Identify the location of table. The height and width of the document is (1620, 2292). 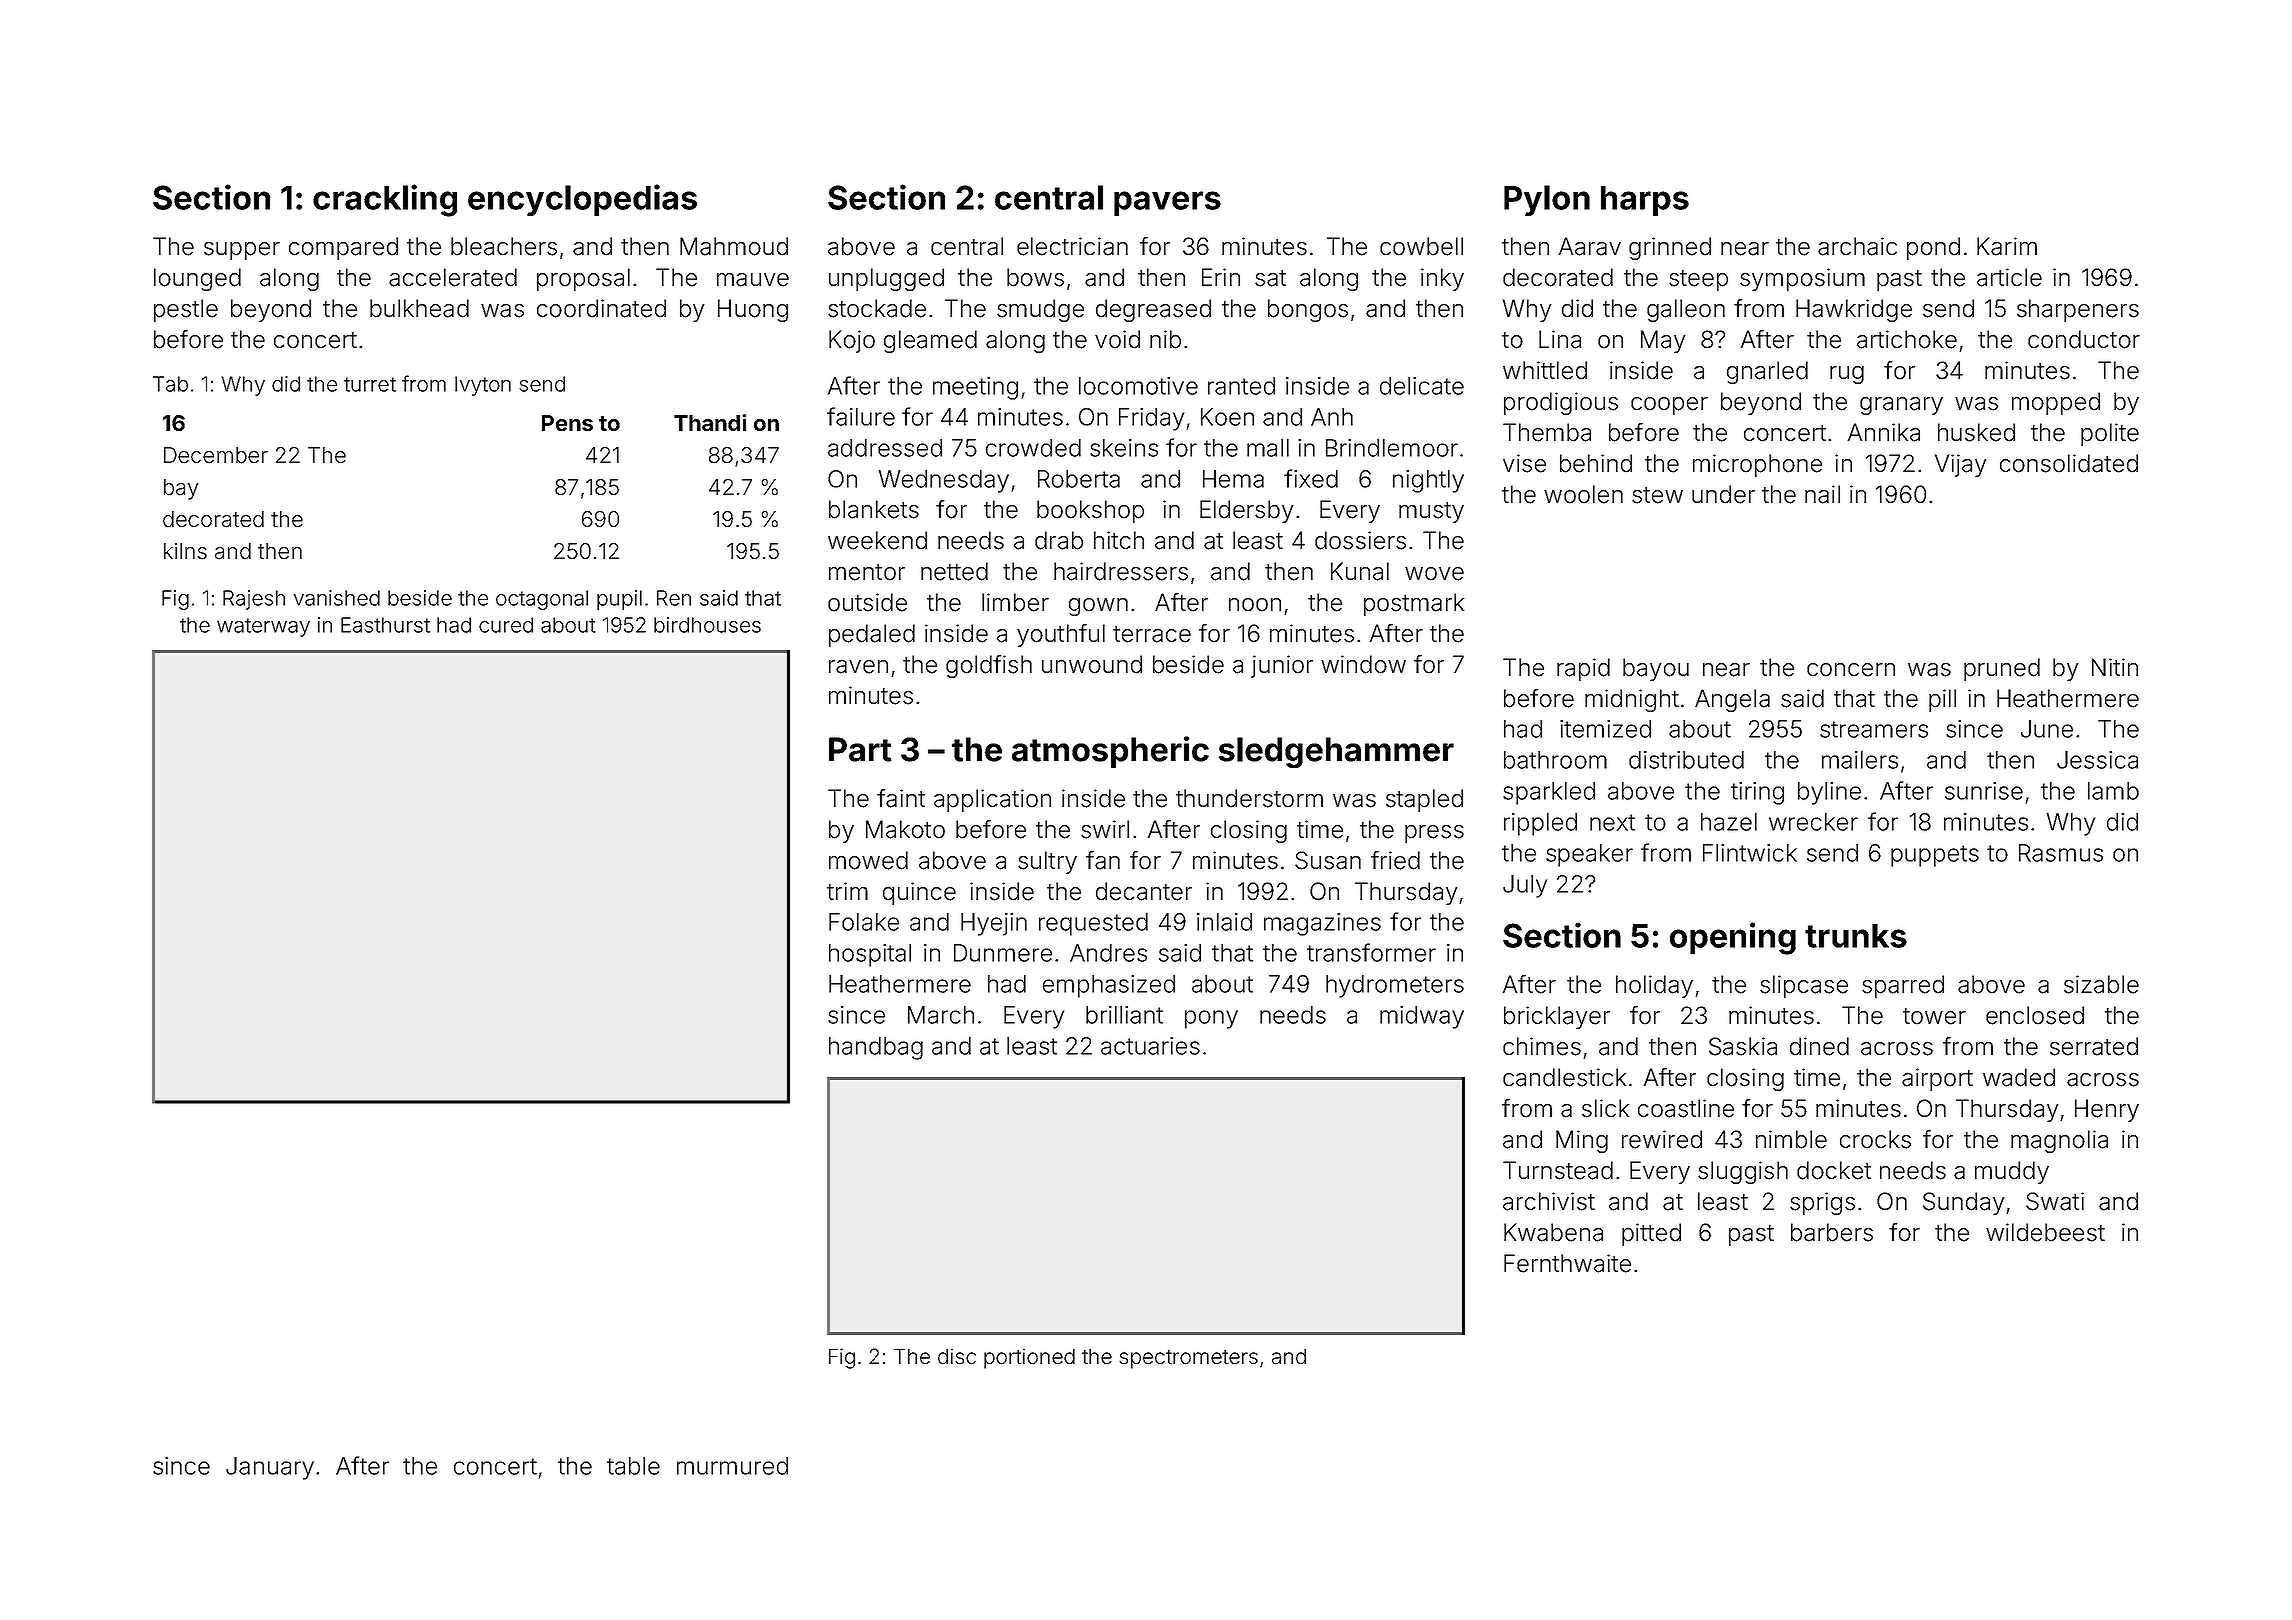
(633, 1466).
